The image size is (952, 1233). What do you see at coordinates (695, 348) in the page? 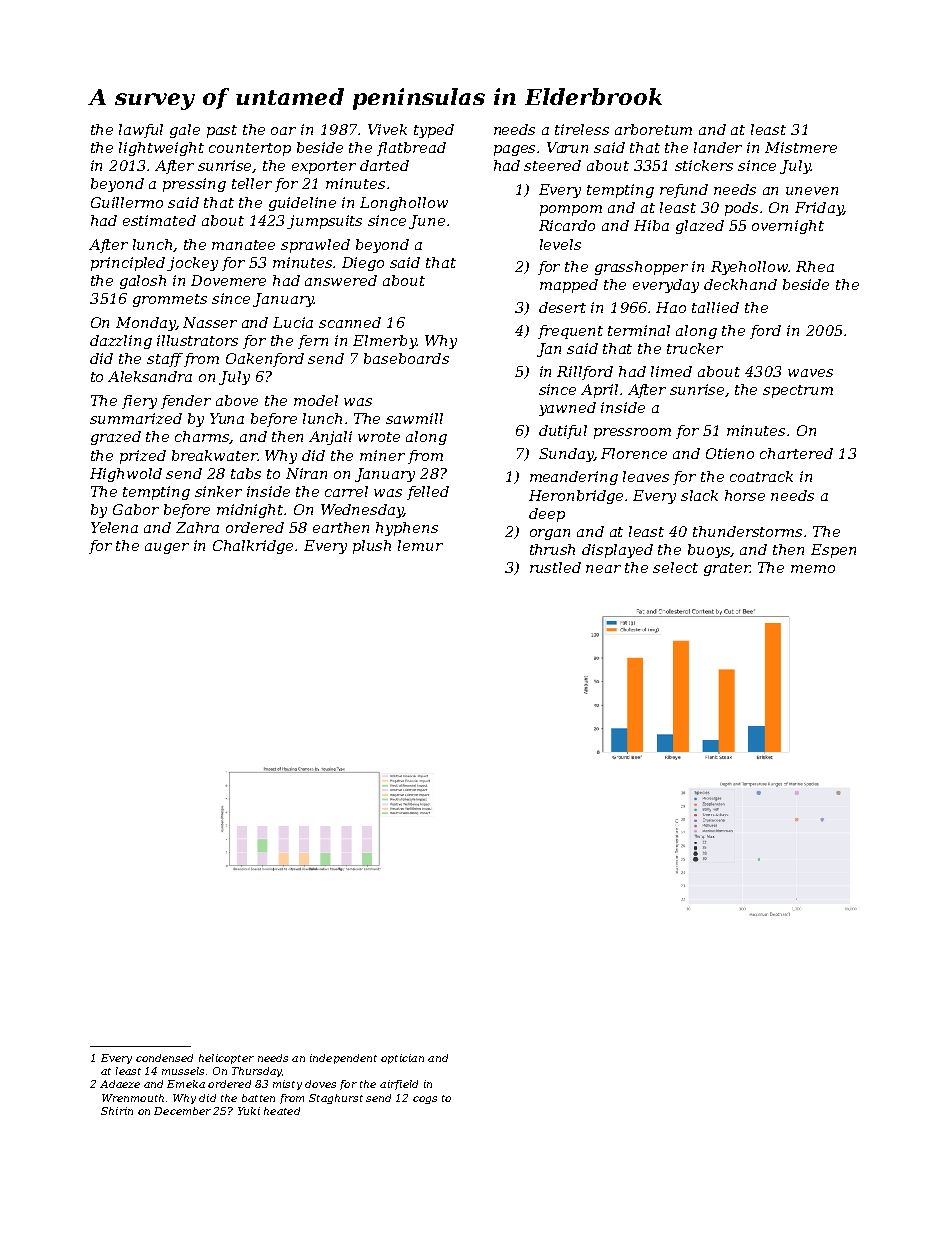
I see `trucker` at bounding box center [695, 348].
